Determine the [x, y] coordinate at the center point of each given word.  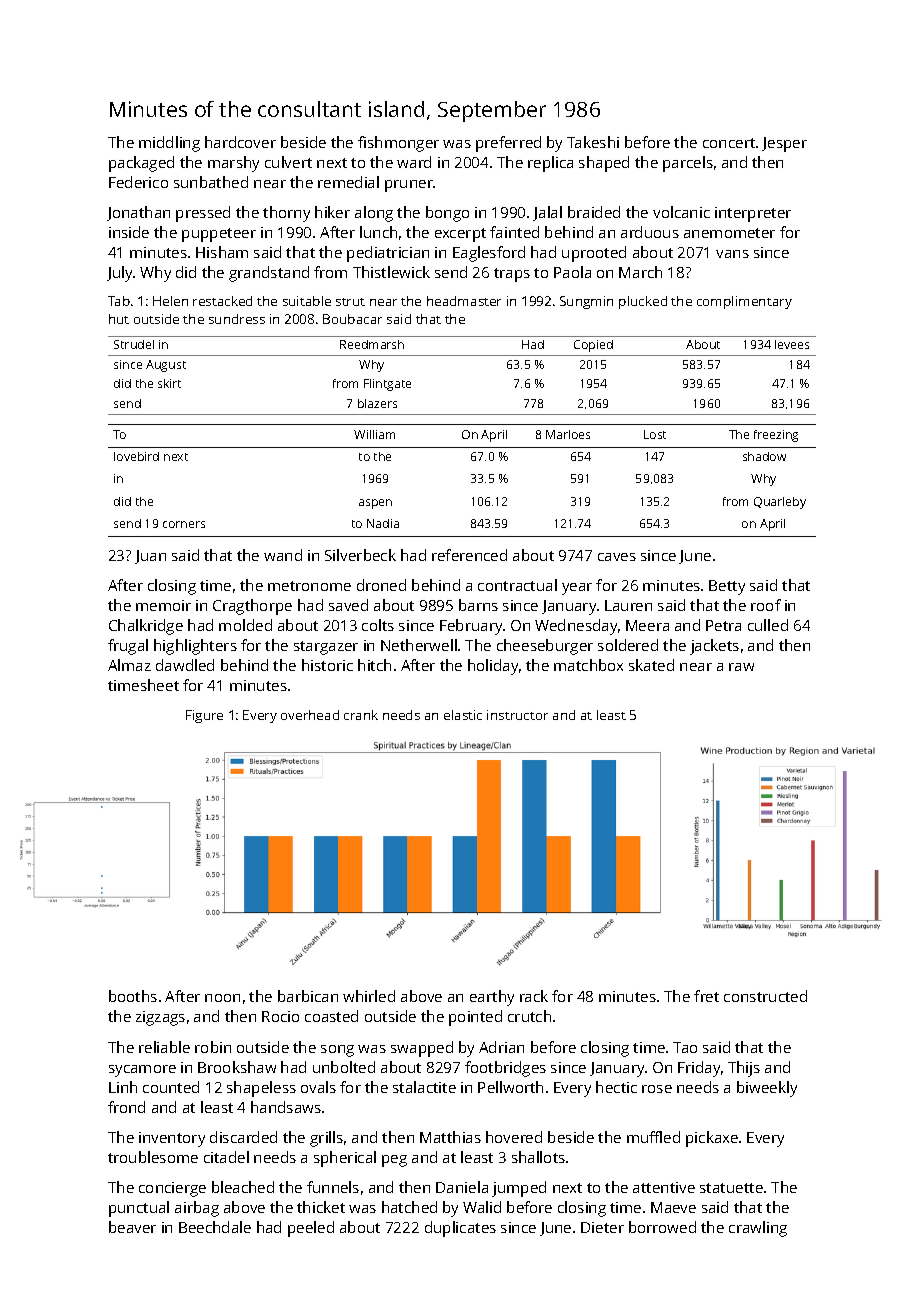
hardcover [240, 142]
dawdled [185, 665]
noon [222, 998]
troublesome [153, 1157]
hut [119, 319]
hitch [374, 665]
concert [729, 143]
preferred [508, 144]
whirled [369, 996]
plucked [643, 302]
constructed [765, 996]
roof [766, 605]
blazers [377, 403]
